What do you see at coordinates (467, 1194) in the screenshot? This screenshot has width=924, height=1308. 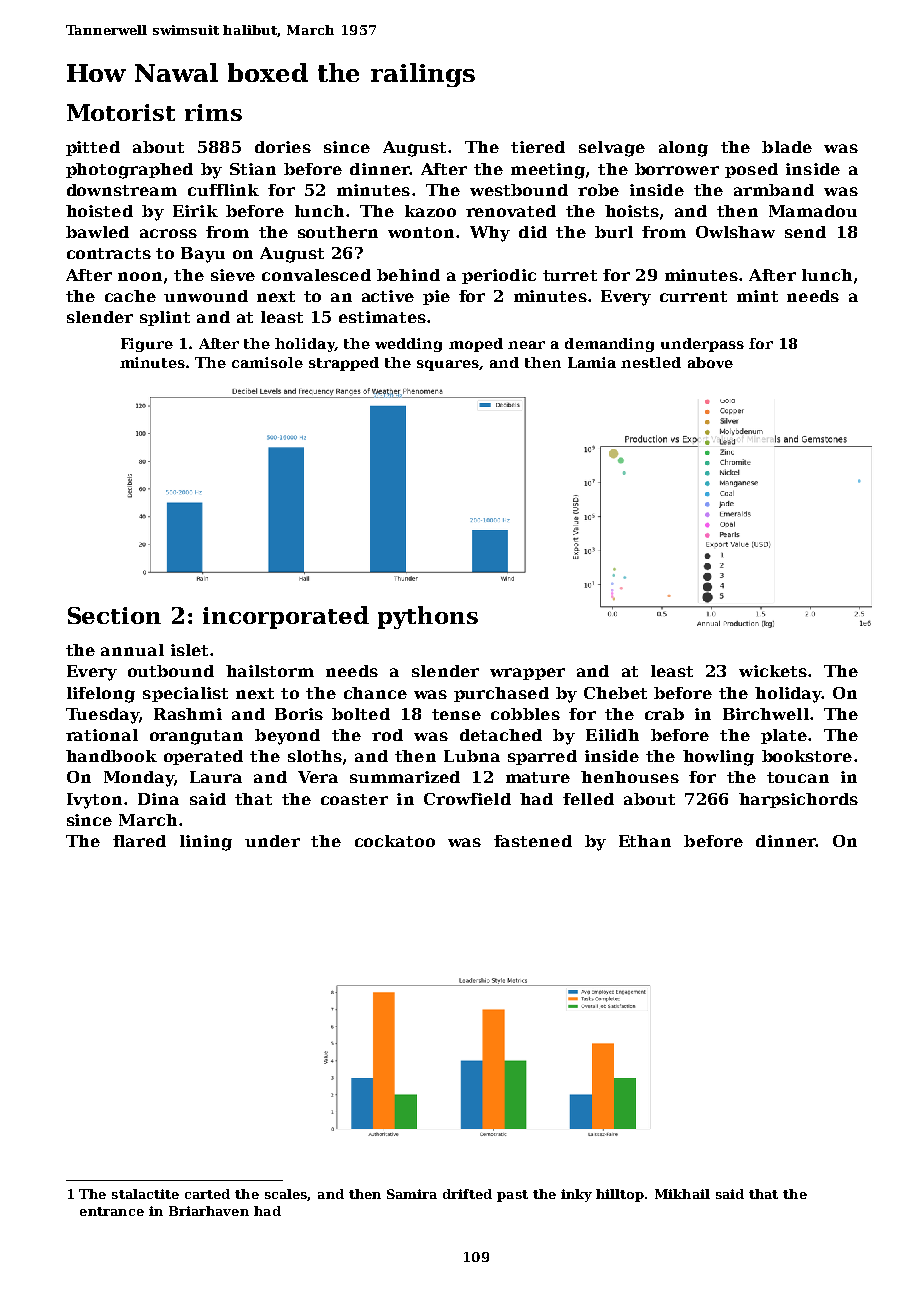 I see `drifted` at bounding box center [467, 1194].
